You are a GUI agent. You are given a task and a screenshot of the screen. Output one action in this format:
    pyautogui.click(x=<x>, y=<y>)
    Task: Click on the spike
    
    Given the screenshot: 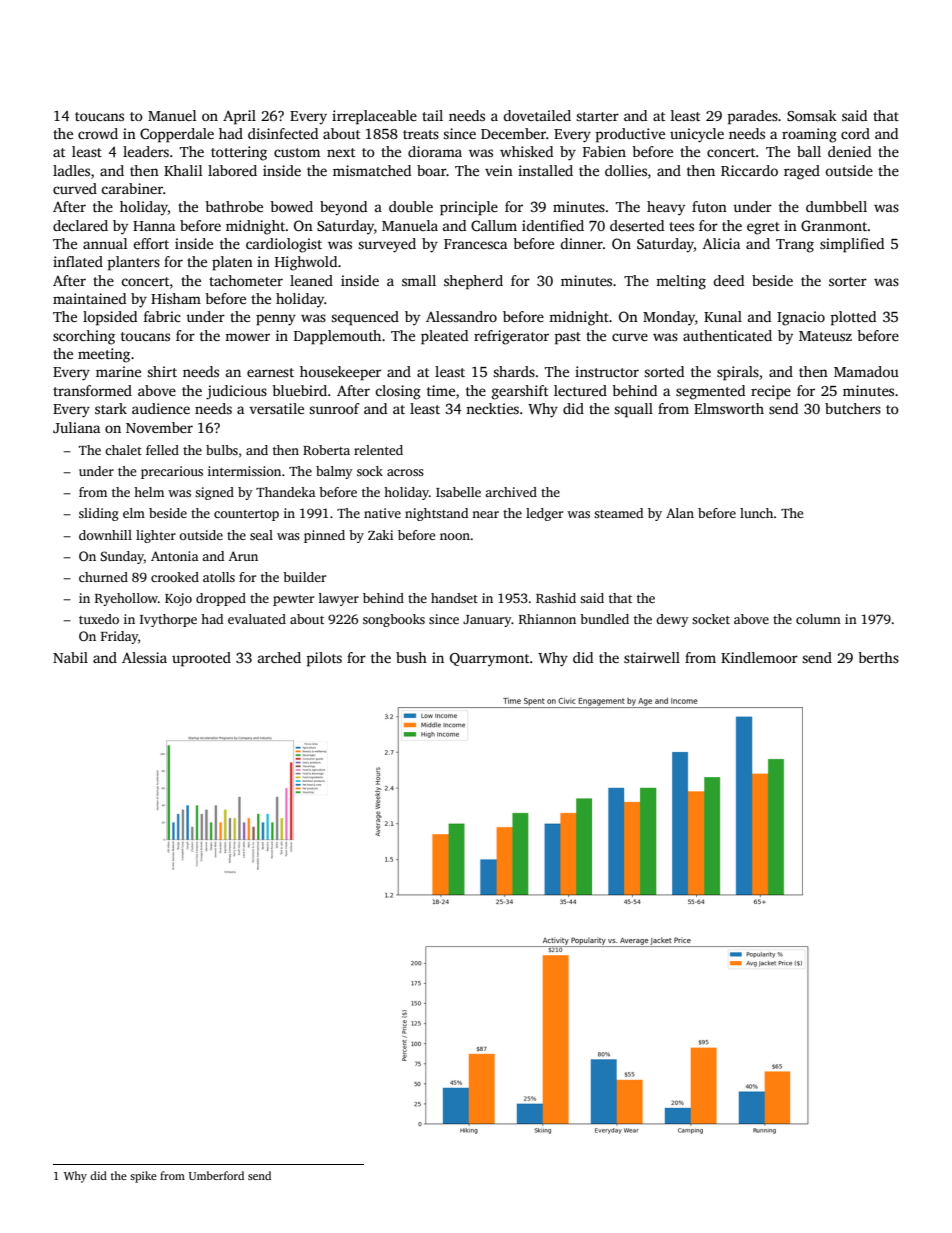 What is the action you would take?
    pyautogui.click(x=143, y=1177)
